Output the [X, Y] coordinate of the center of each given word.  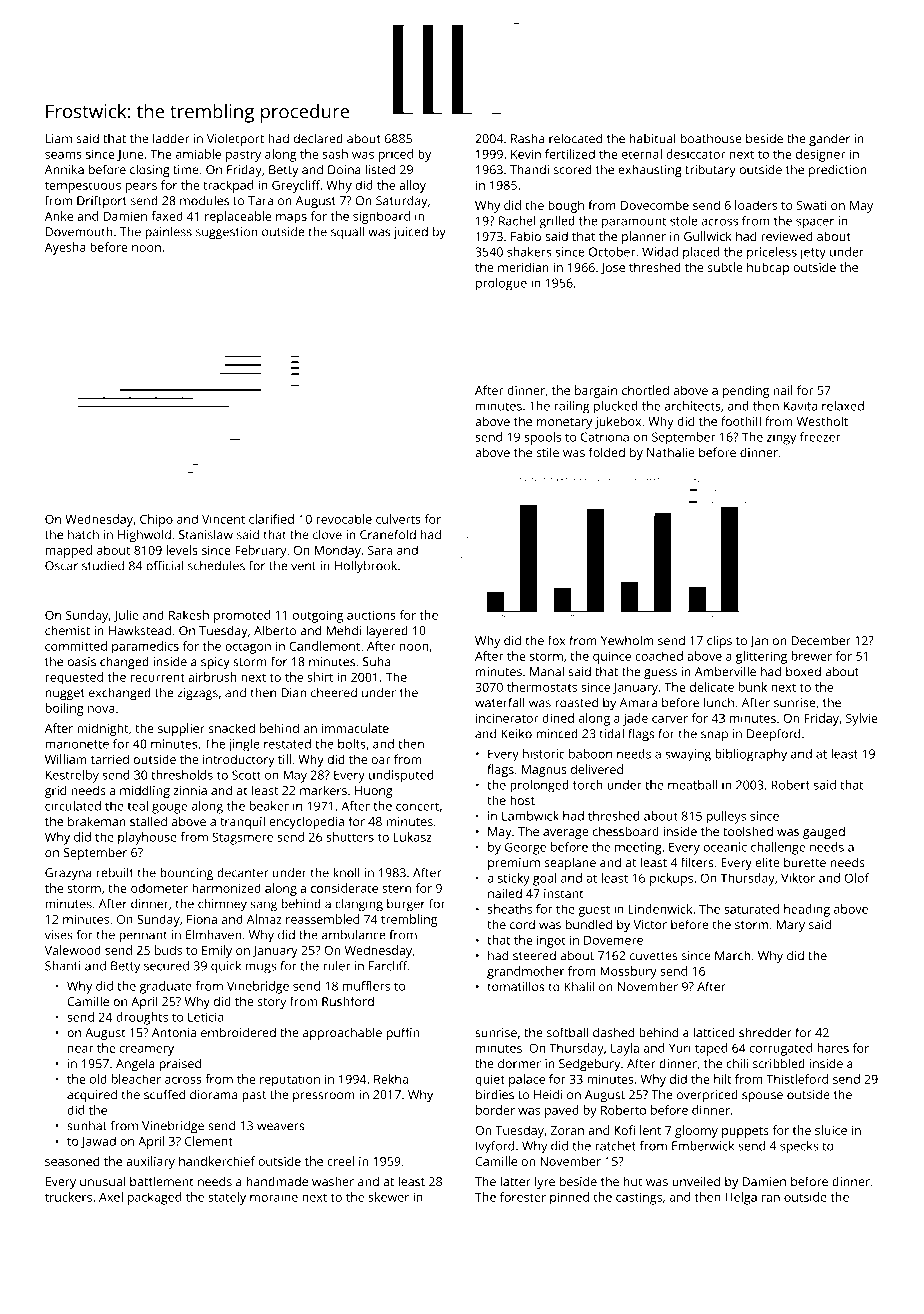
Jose [613, 269]
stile [547, 452]
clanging [359, 905]
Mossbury [628, 972]
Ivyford [495, 1147]
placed [701, 253]
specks [799, 1147]
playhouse [147, 838]
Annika [64, 169]
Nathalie [670, 452]
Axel [111, 1197]
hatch [83, 535]
